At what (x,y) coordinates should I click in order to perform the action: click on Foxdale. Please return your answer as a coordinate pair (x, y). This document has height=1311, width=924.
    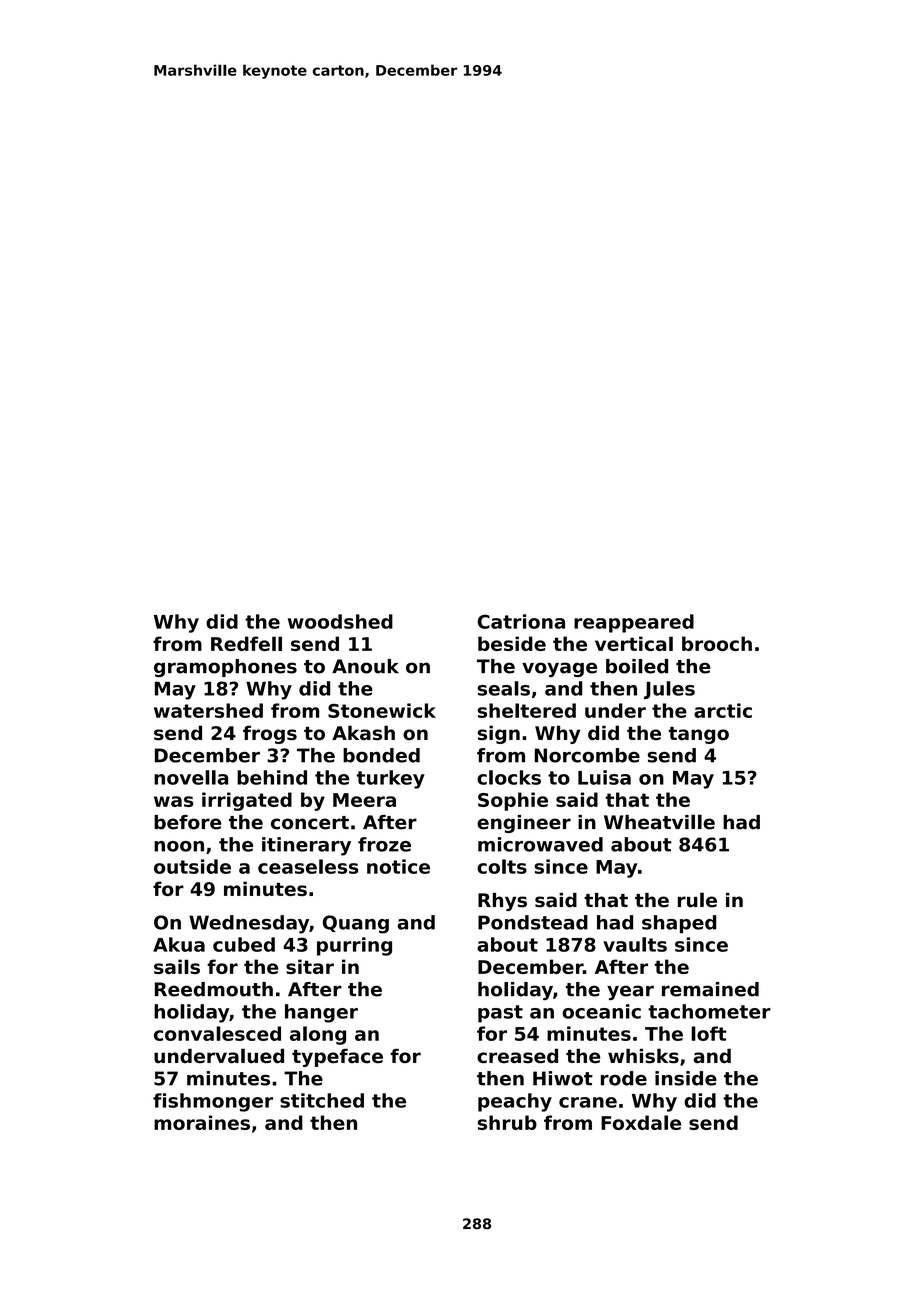
    Looking at the image, I should click on (641, 1122).
